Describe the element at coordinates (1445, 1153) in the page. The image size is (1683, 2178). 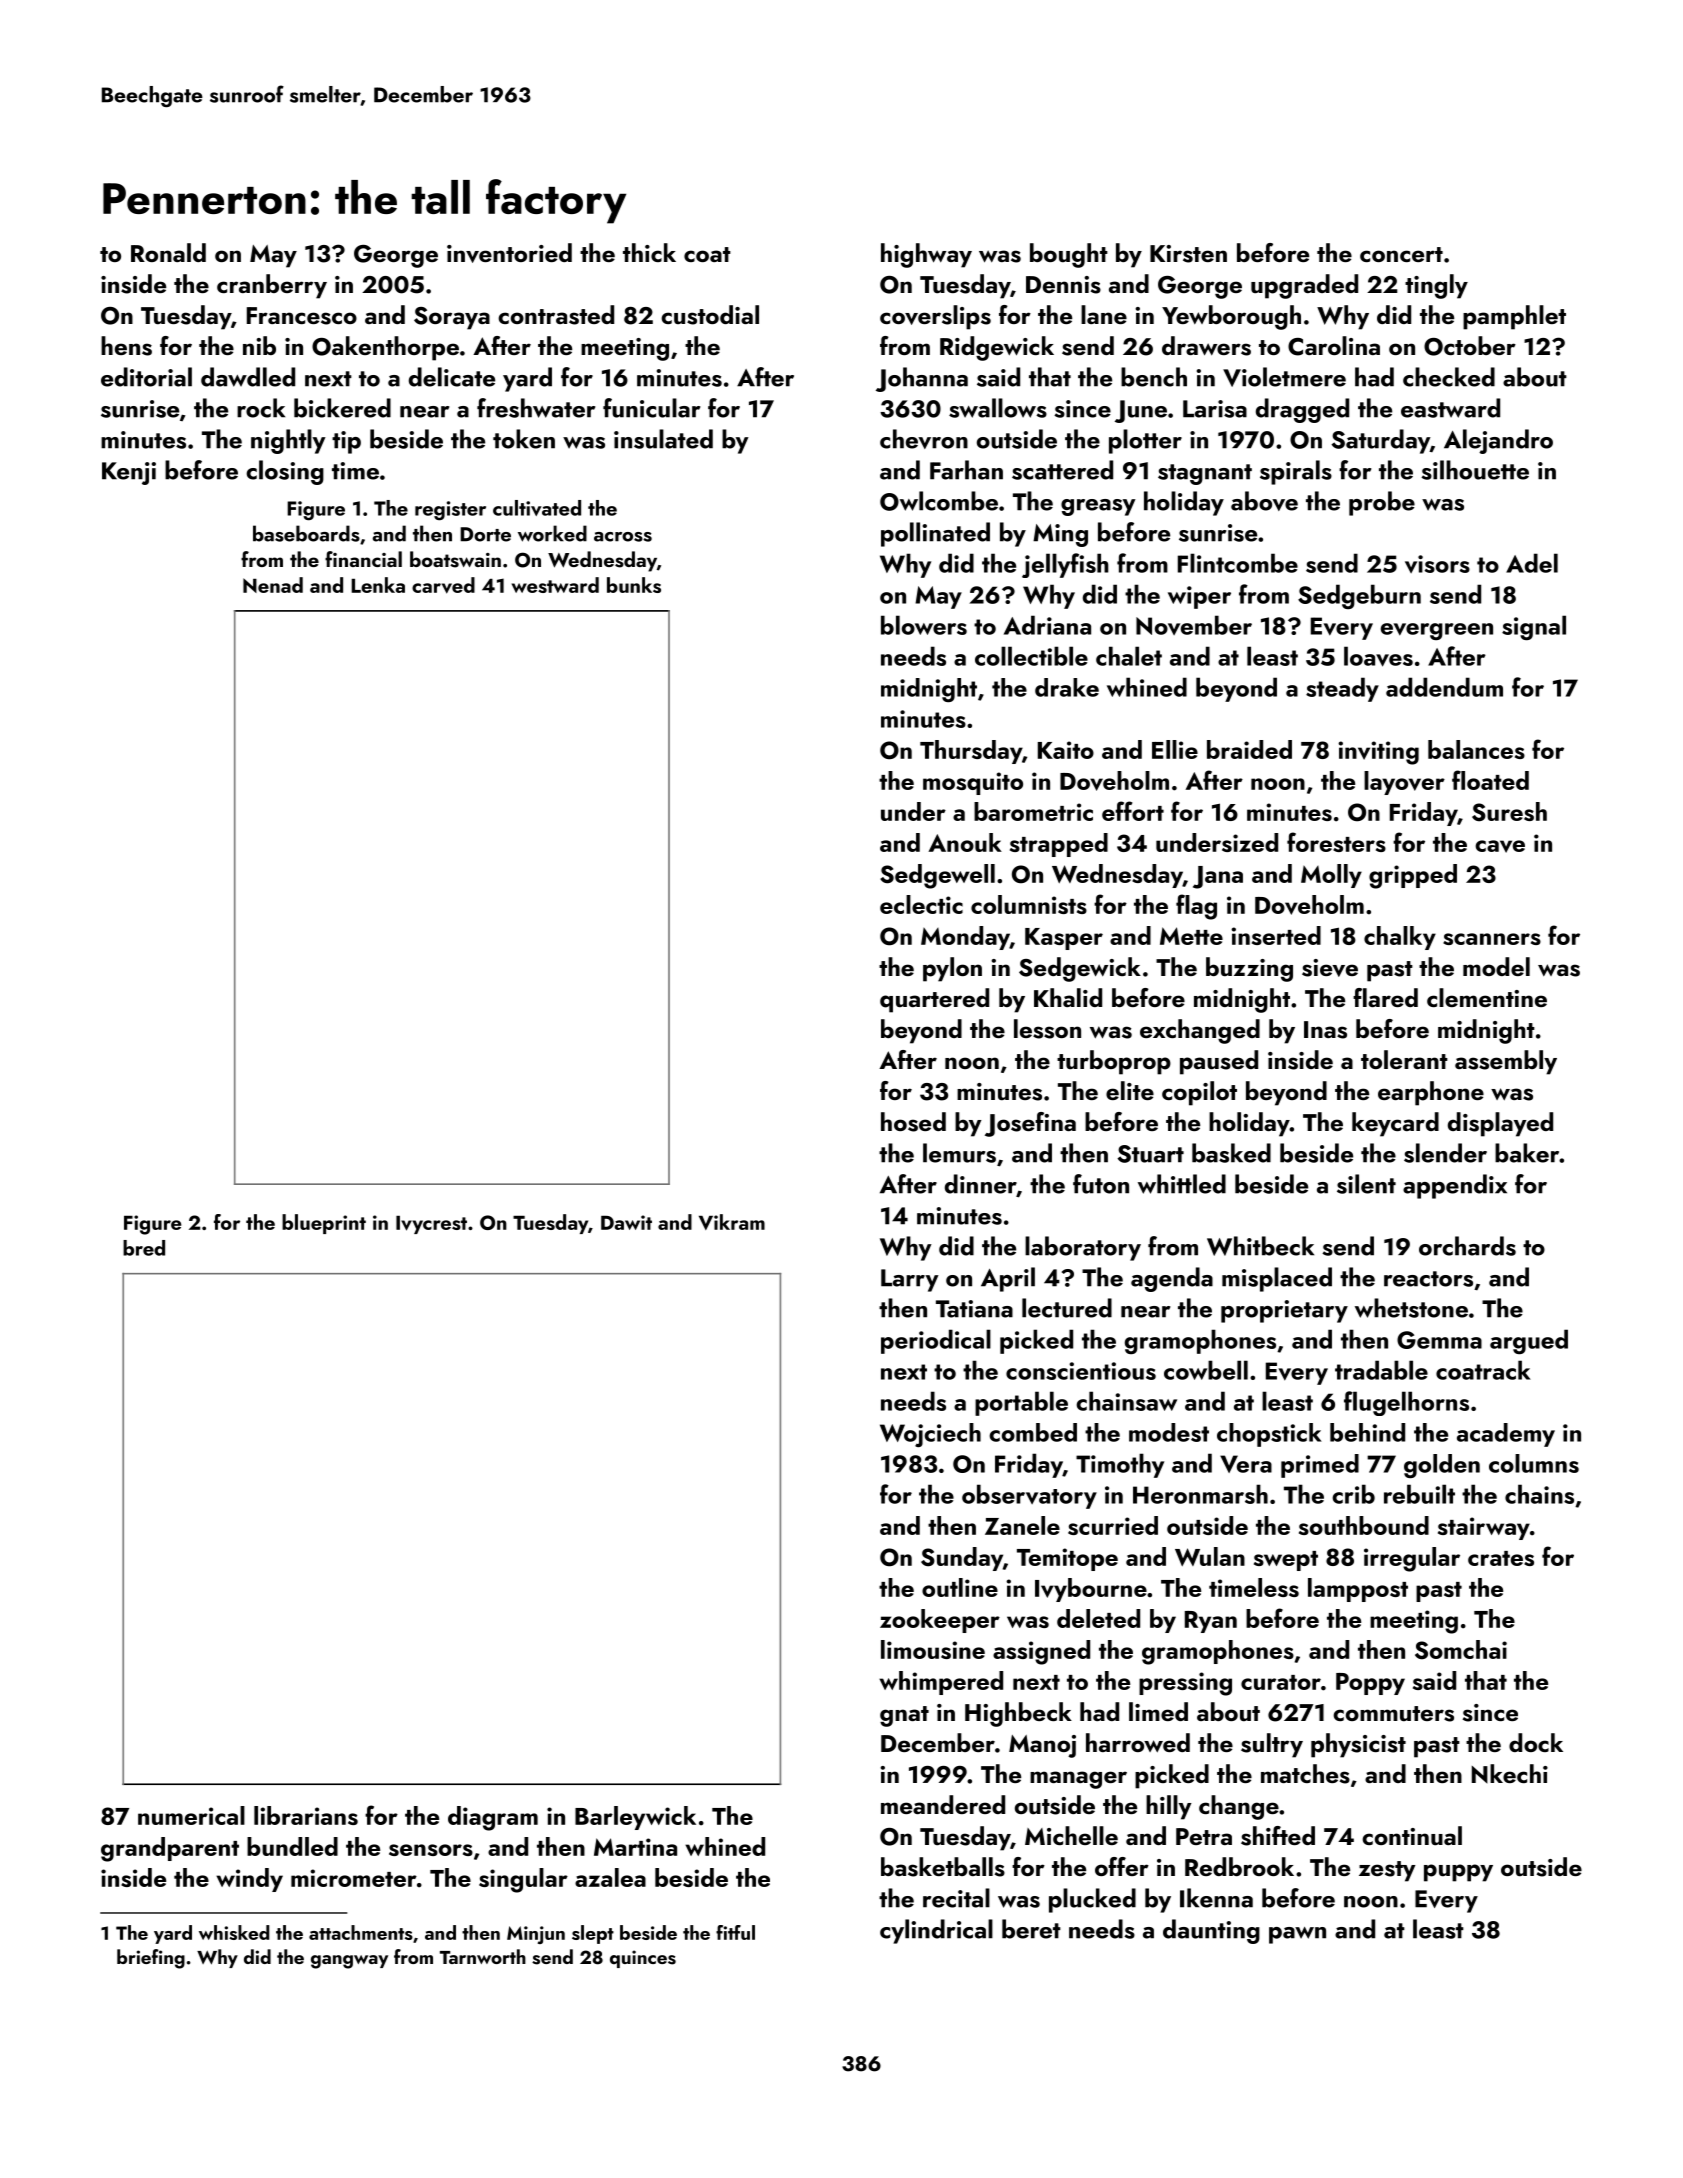
I see `slender` at that location.
